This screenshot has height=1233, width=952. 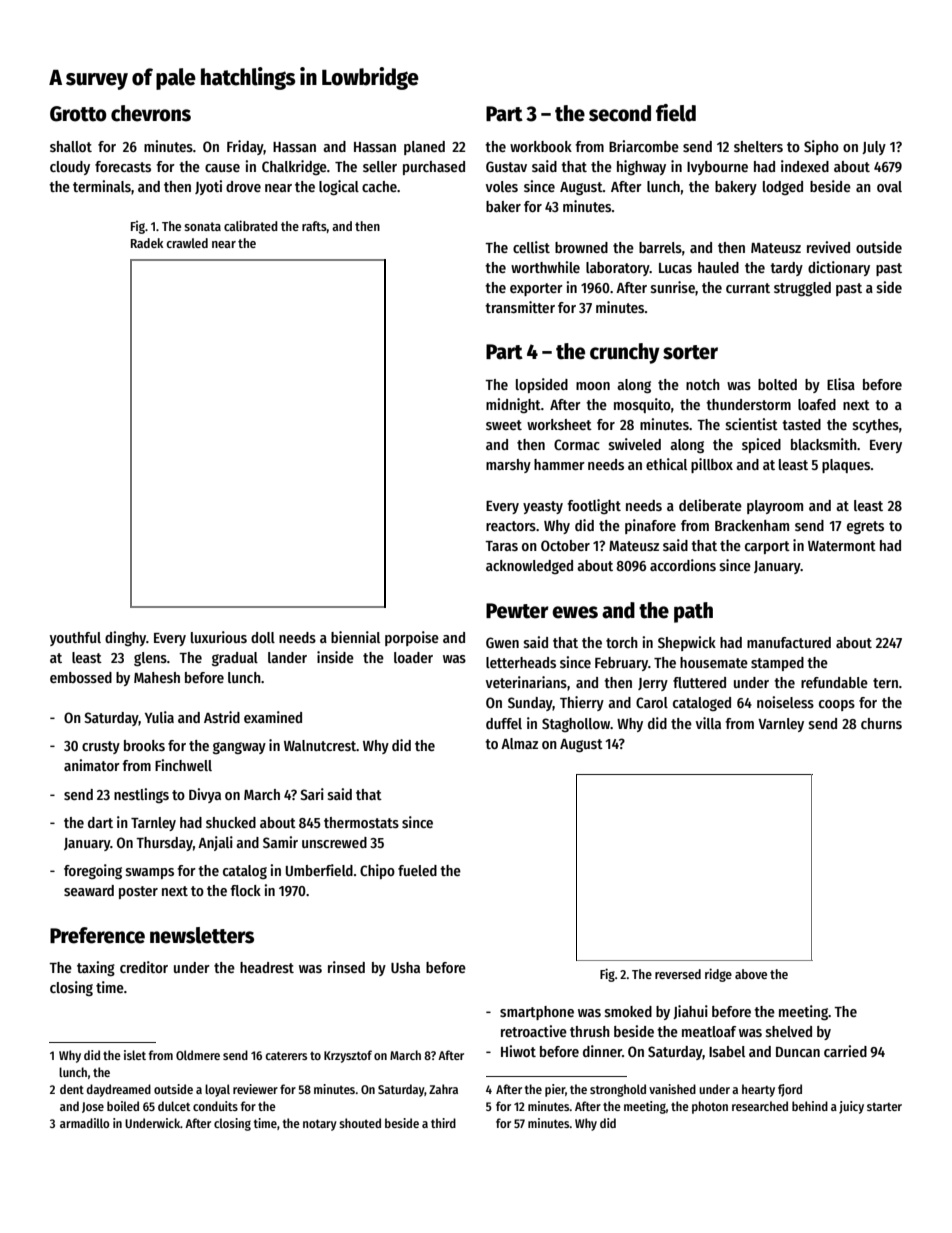 What do you see at coordinates (93, 871) in the screenshot?
I see `foregoing` at bounding box center [93, 871].
